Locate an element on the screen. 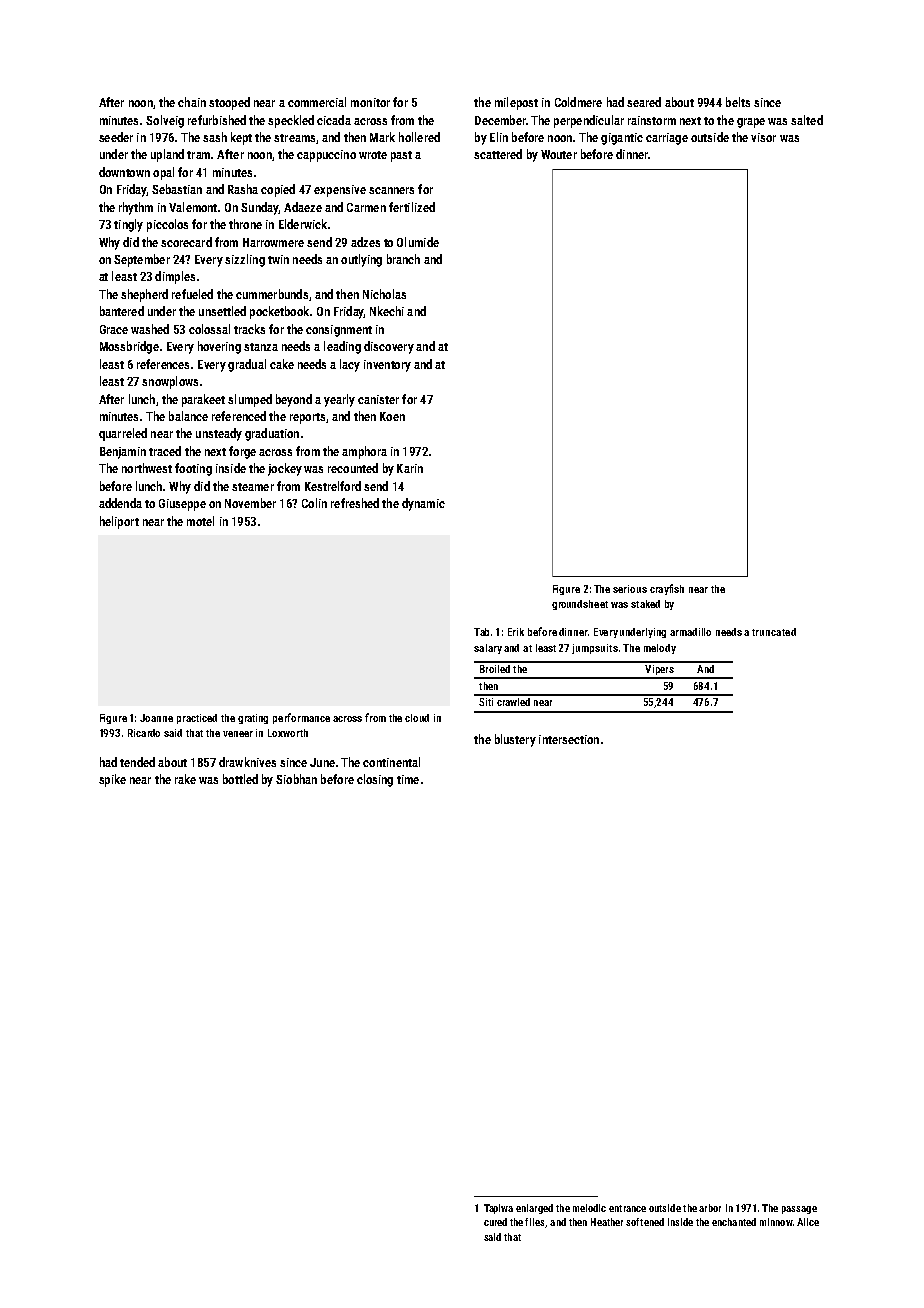 The width and height of the screenshot is (924, 1308). carriage is located at coordinates (667, 139).
